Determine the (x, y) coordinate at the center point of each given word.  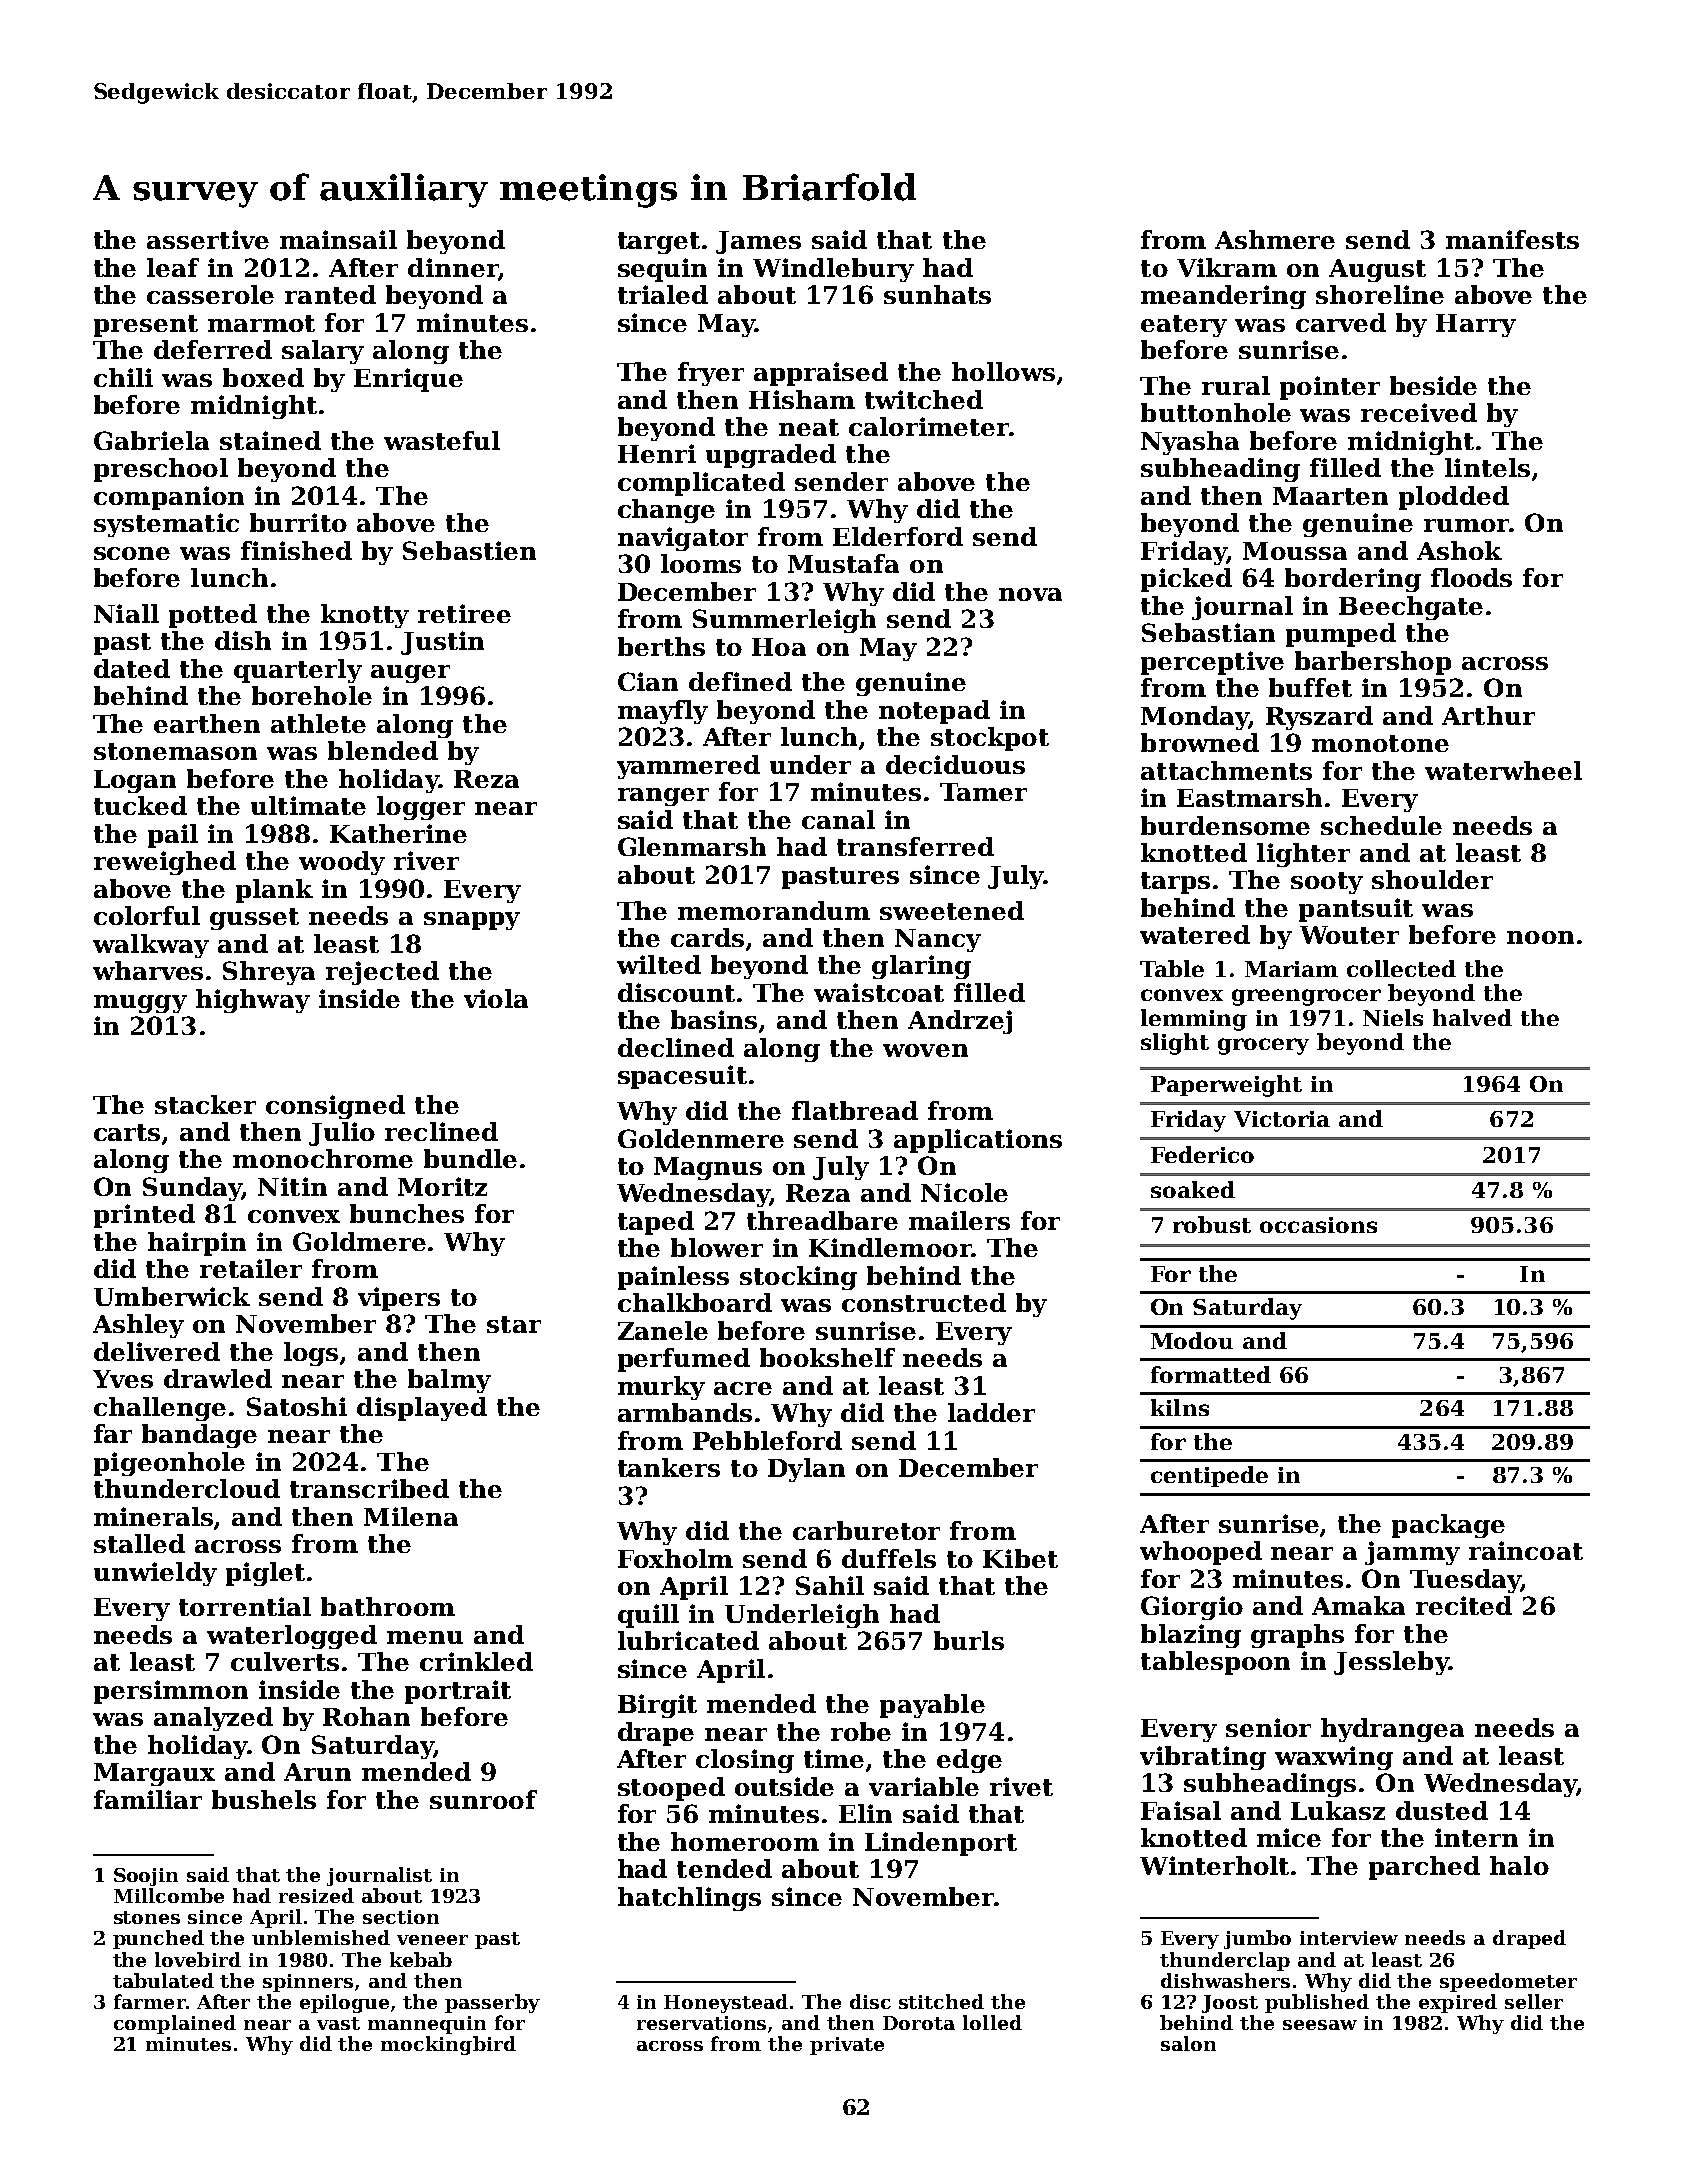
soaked (1193, 1189)
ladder (991, 1412)
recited (1464, 1605)
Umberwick (172, 1296)
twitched (924, 399)
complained (175, 2024)
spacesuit (682, 1077)
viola (496, 998)
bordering (1353, 580)
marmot (261, 323)
